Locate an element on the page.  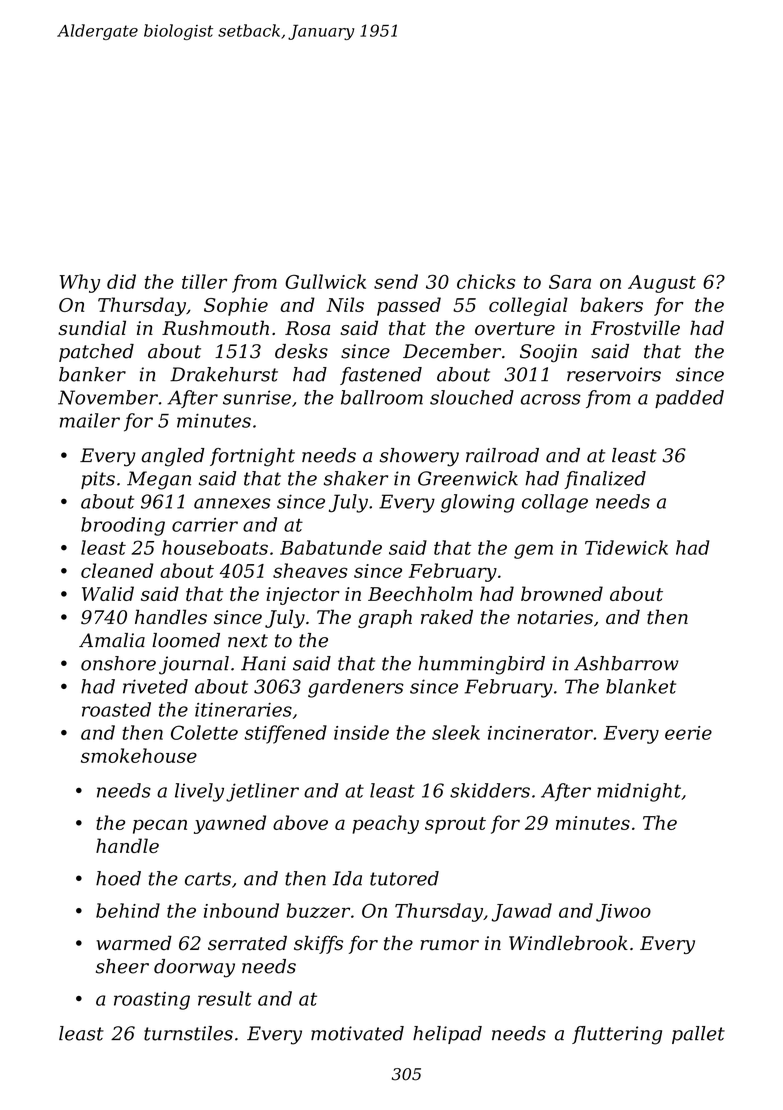
midnight is located at coordinates (639, 792).
